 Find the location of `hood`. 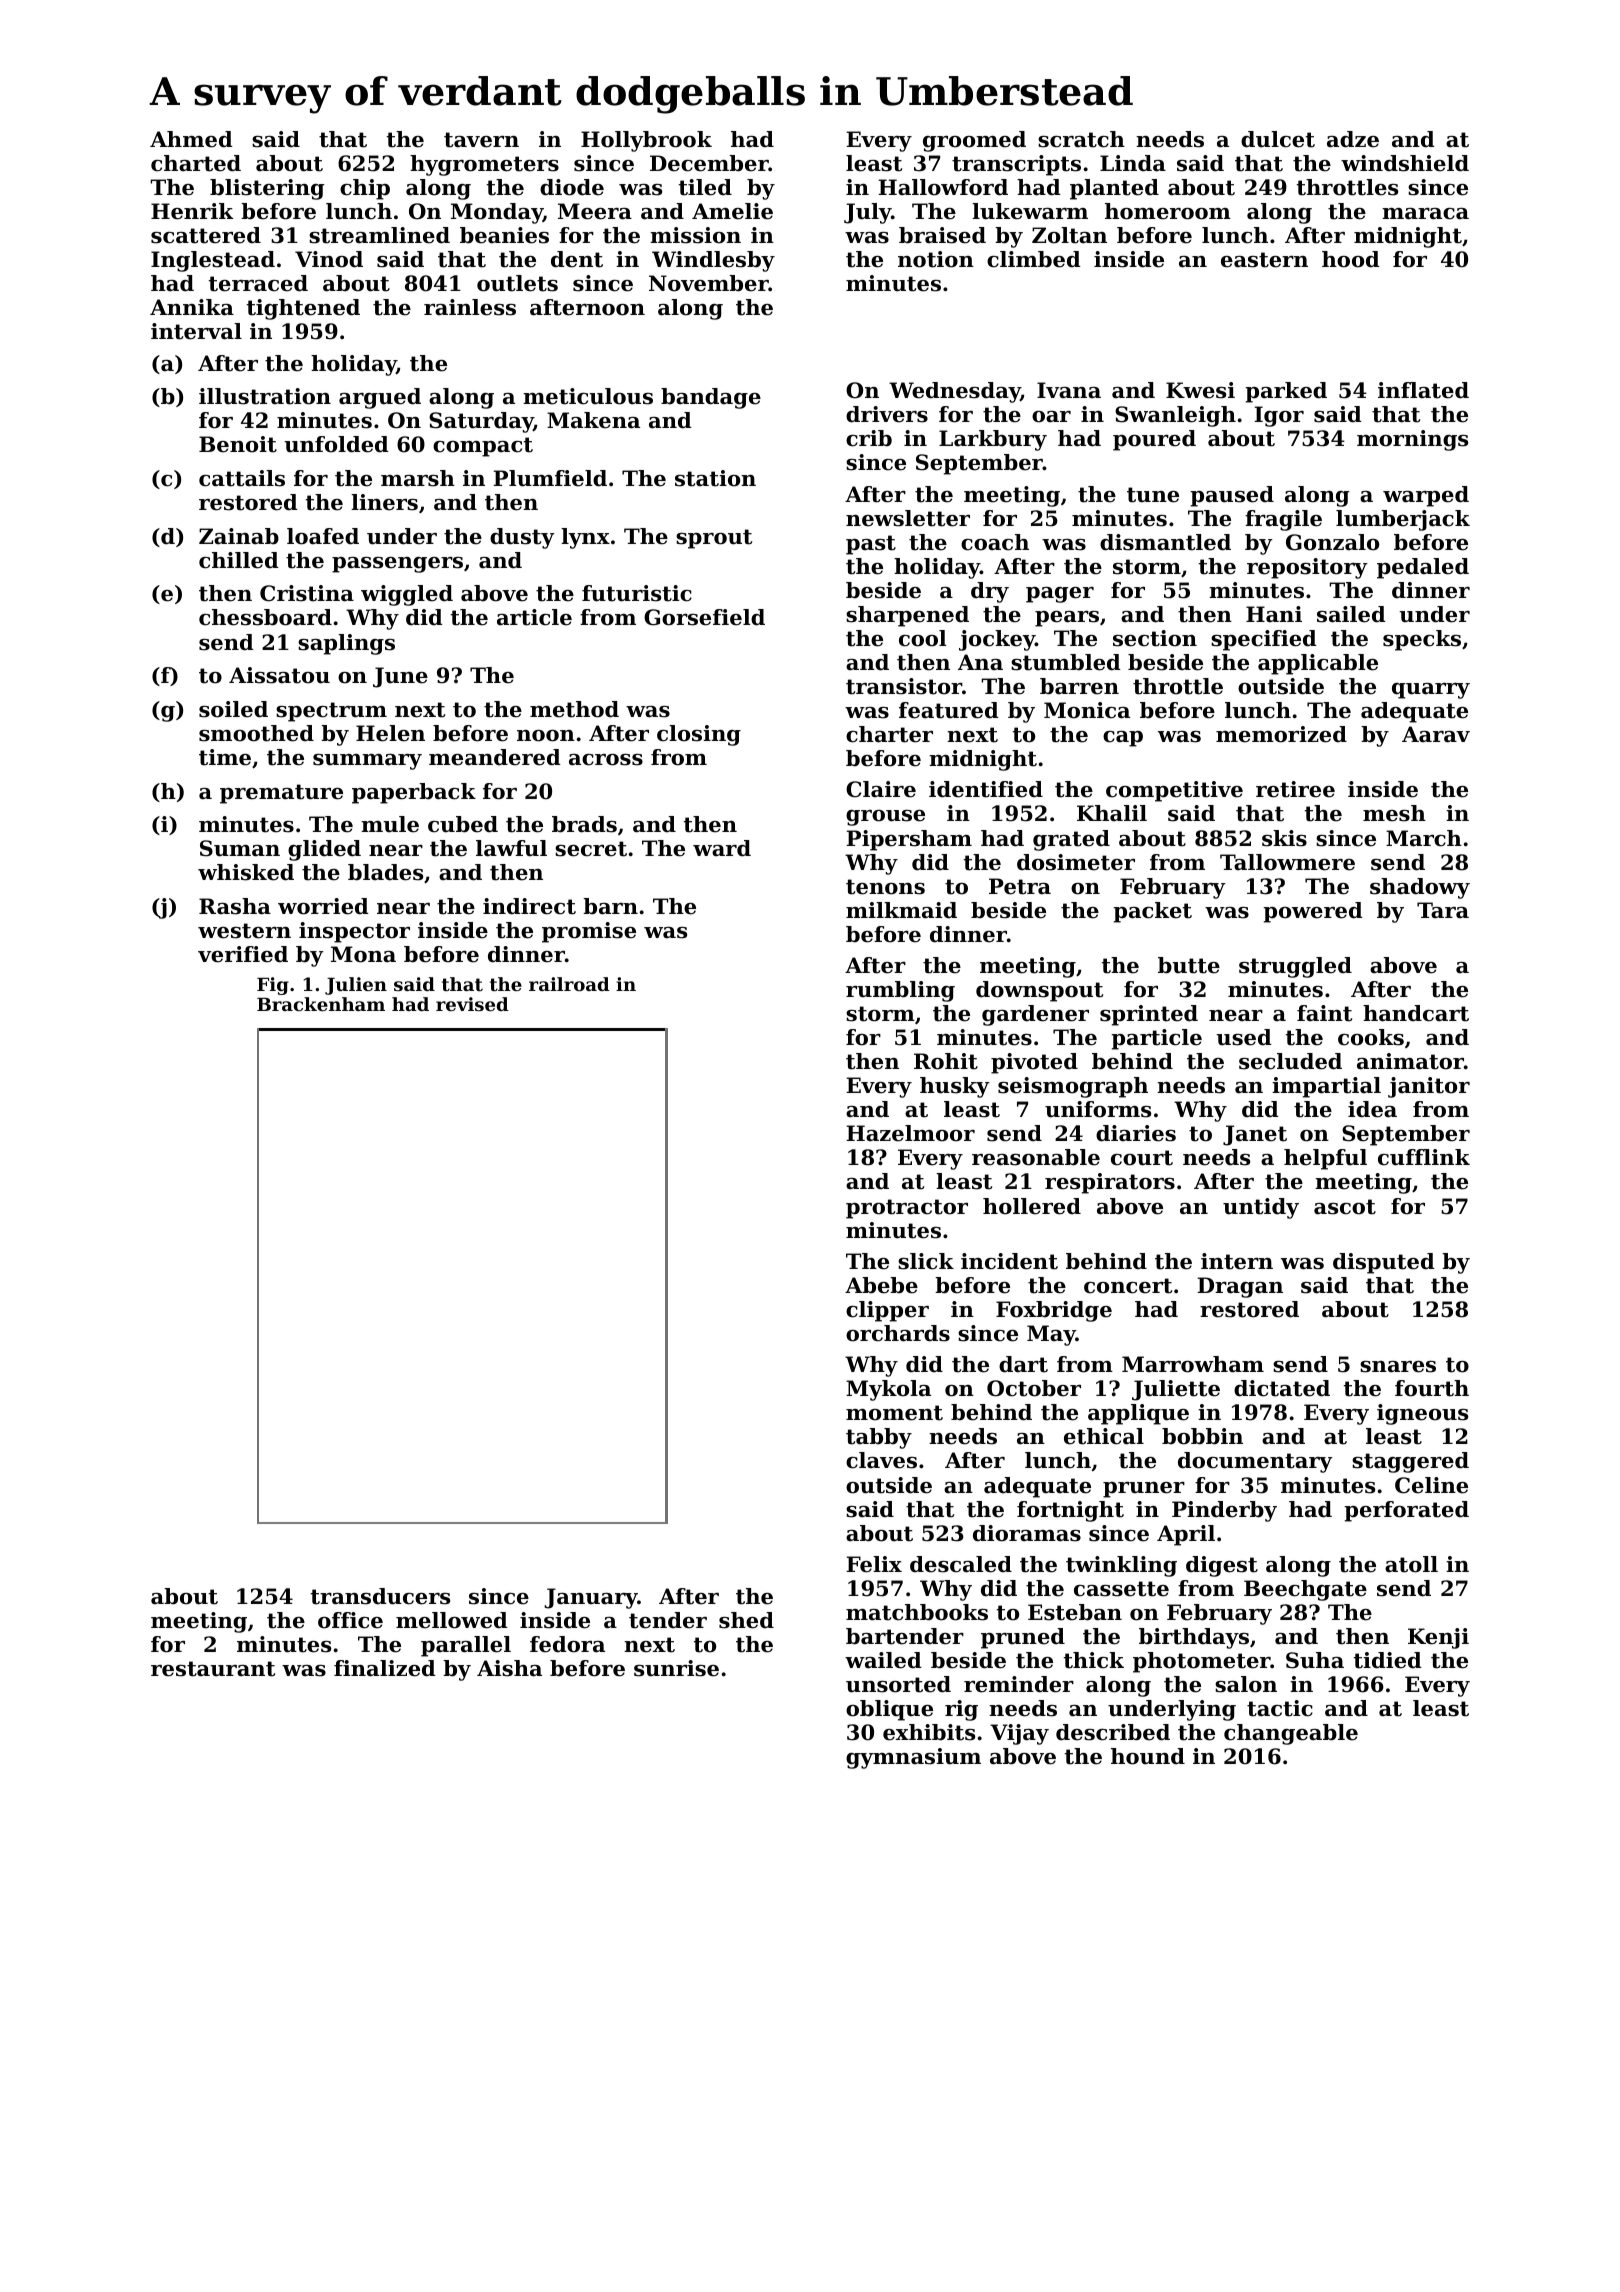

hood is located at coordinates (1351, 259).
